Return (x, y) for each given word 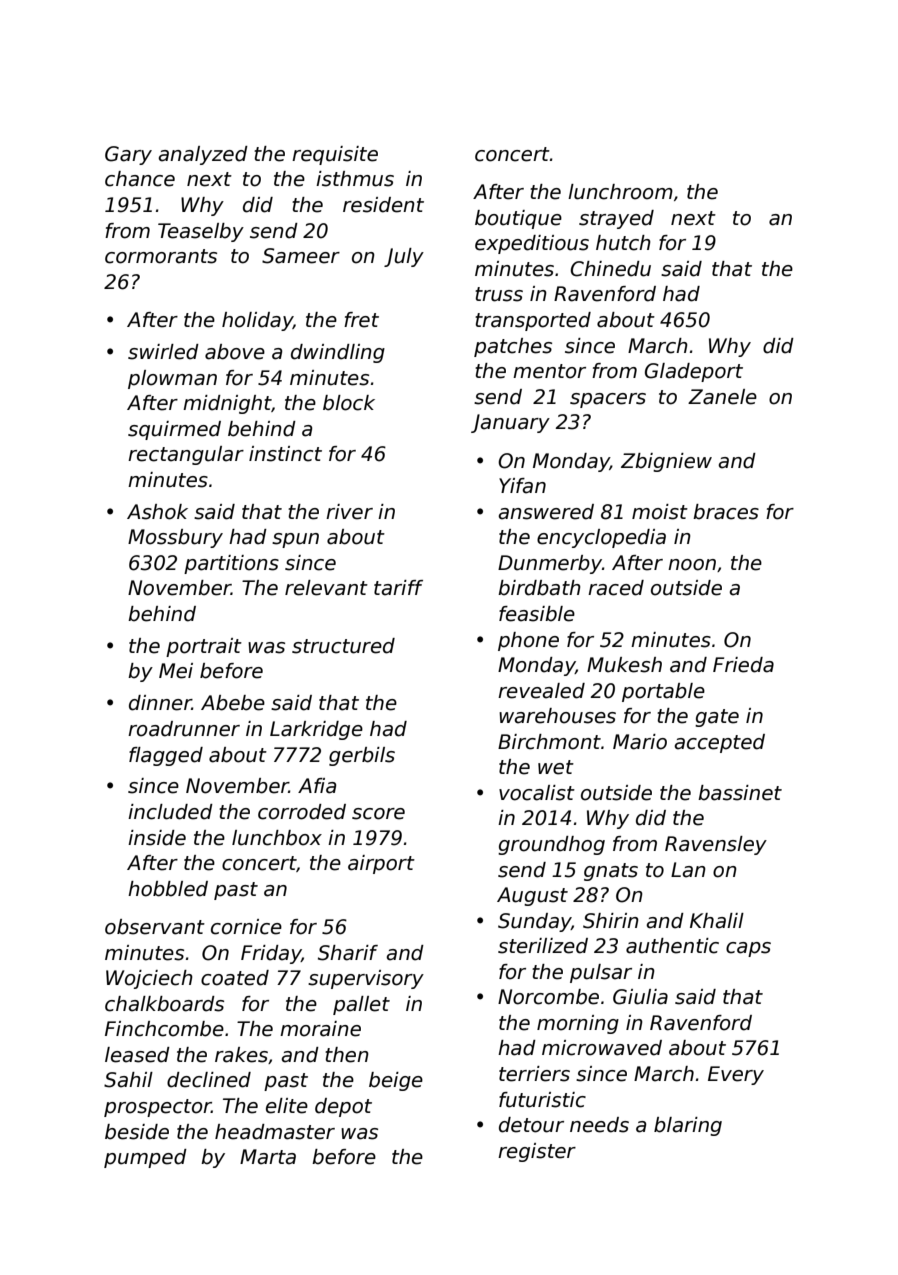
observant (155, 927)
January (510, 423)
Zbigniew (666, 462)
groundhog (551, 845)
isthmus (355, 179)
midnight (227, 404)
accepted (719, 743)
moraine (320, 1029)
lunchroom (620, 192)
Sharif (348, 953)
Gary (128, 155)
